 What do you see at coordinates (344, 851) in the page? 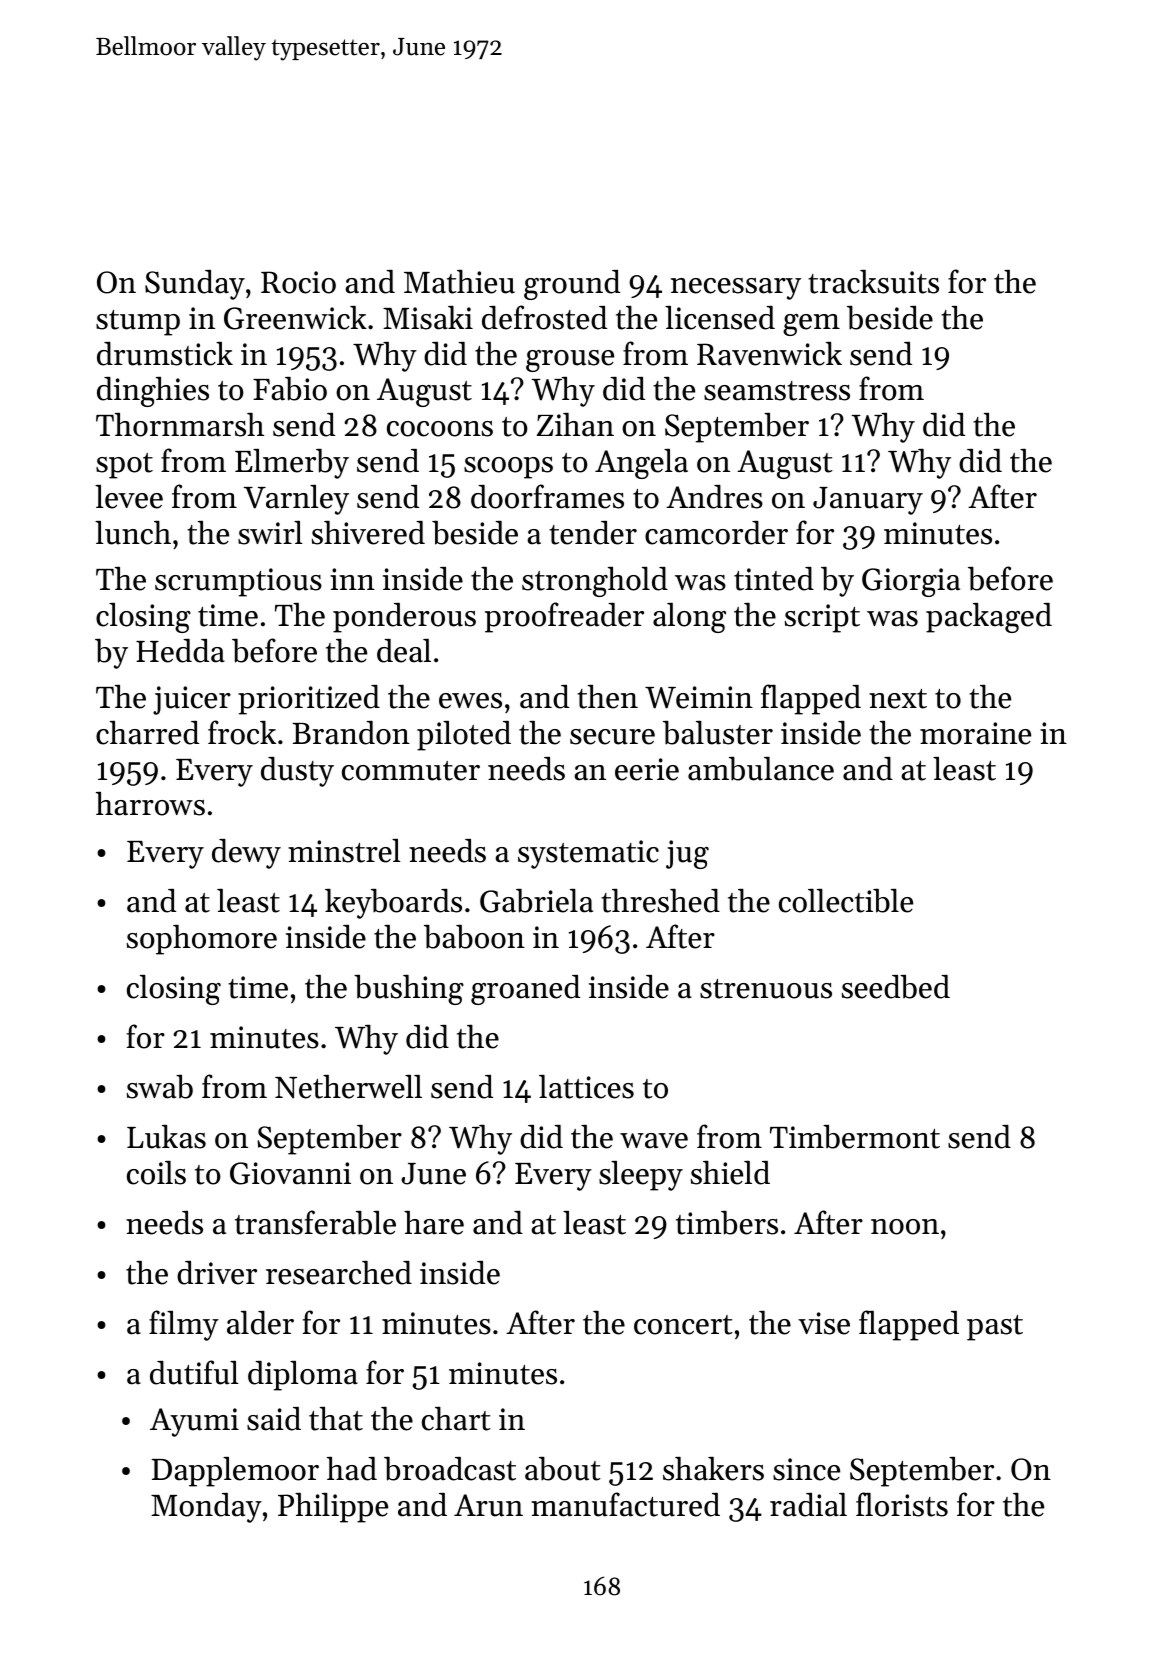
I see `minstrel` at bounding box center [344, 851].
